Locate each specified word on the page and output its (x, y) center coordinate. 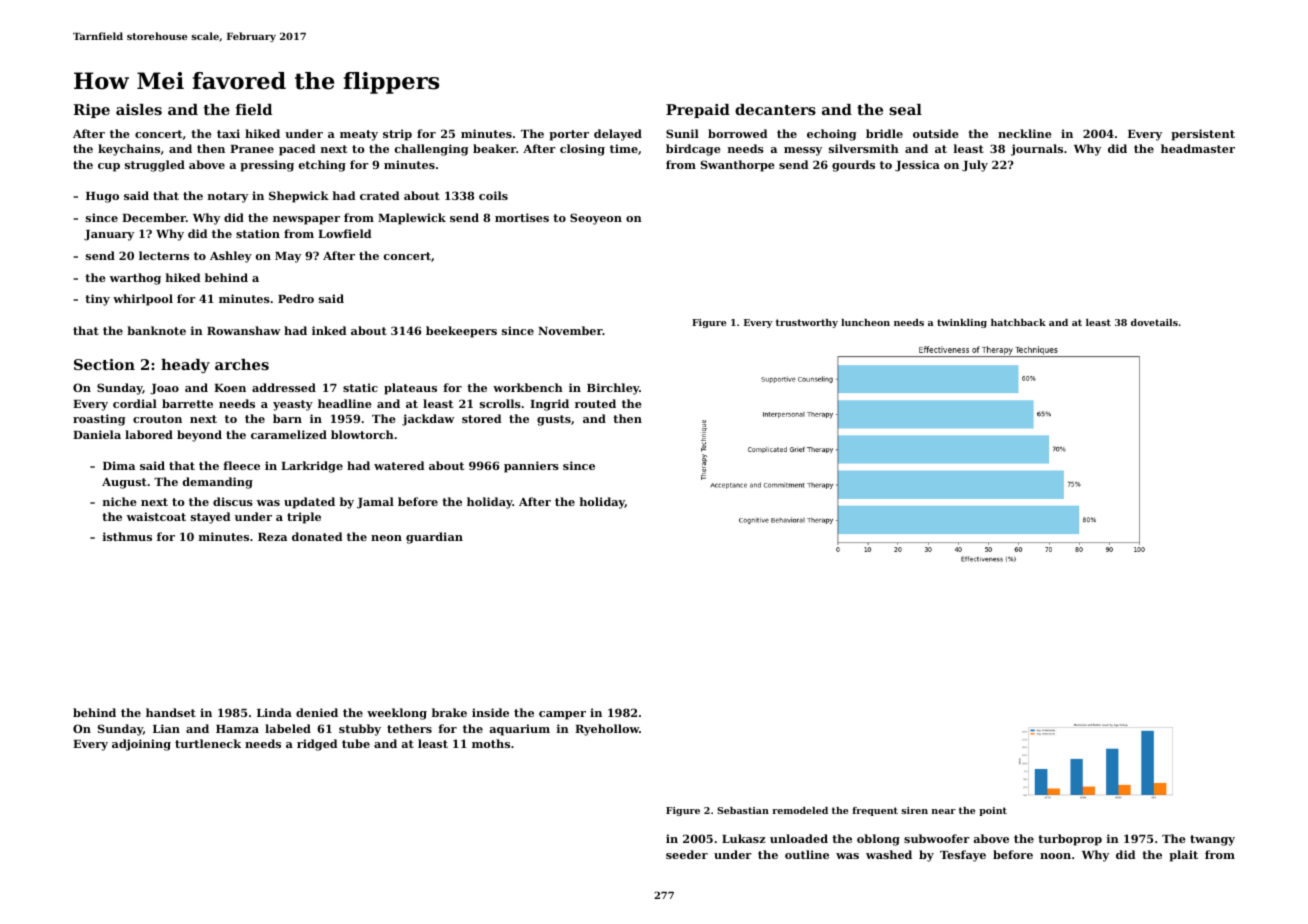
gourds (853, 166)
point (993, 811)
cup (109, 167)
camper (562, 715)
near (944, 811)
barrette (187, 403)
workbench (528, 387)
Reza (272, 537)
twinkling (962, 323)
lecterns (164, 255)
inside (490, 712)
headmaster (1198, 148)
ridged (317, 745)
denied (317, 712)
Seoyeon (596, 219)
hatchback (1018, 322)
